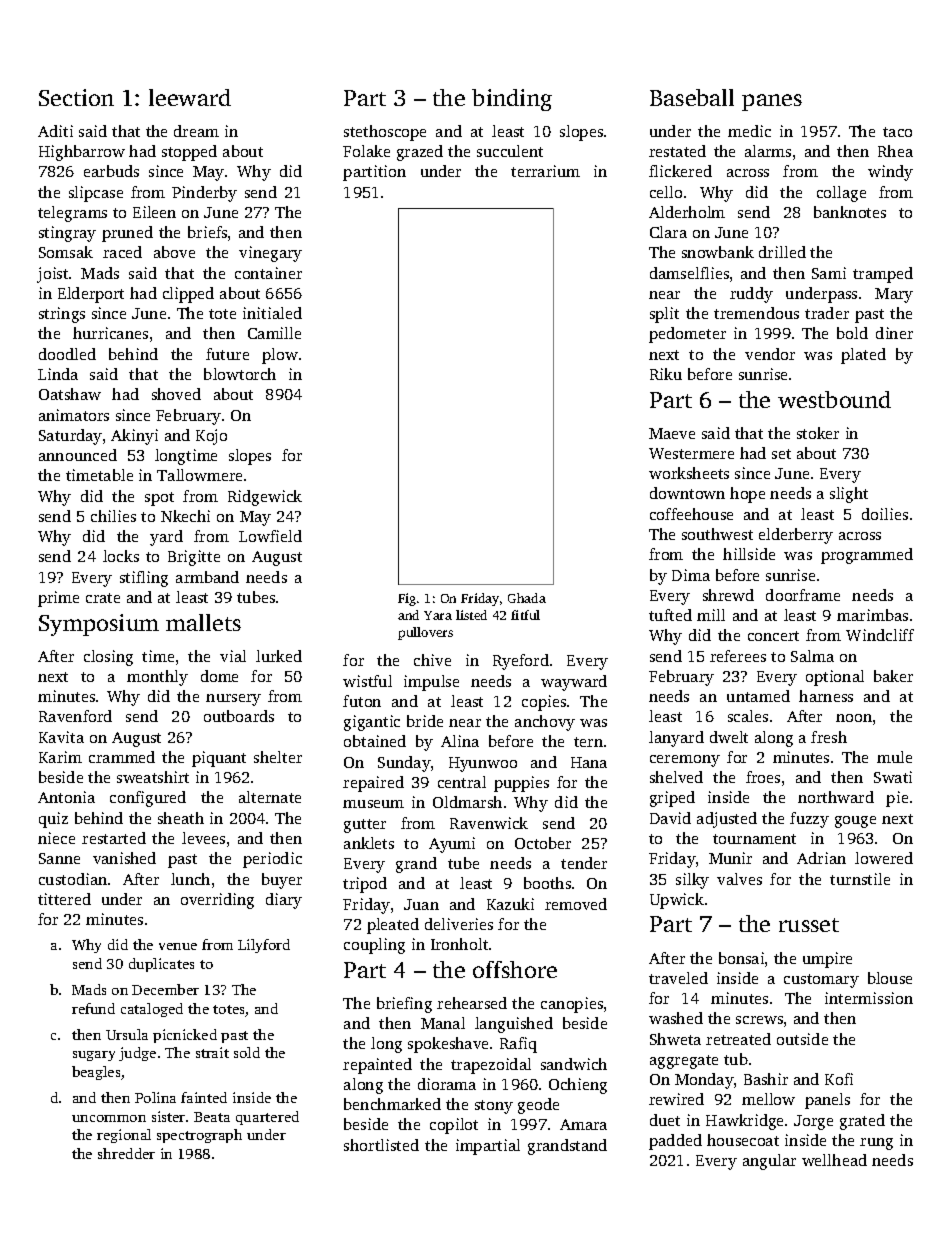  I want to click on languished, so click(514, 1025).
